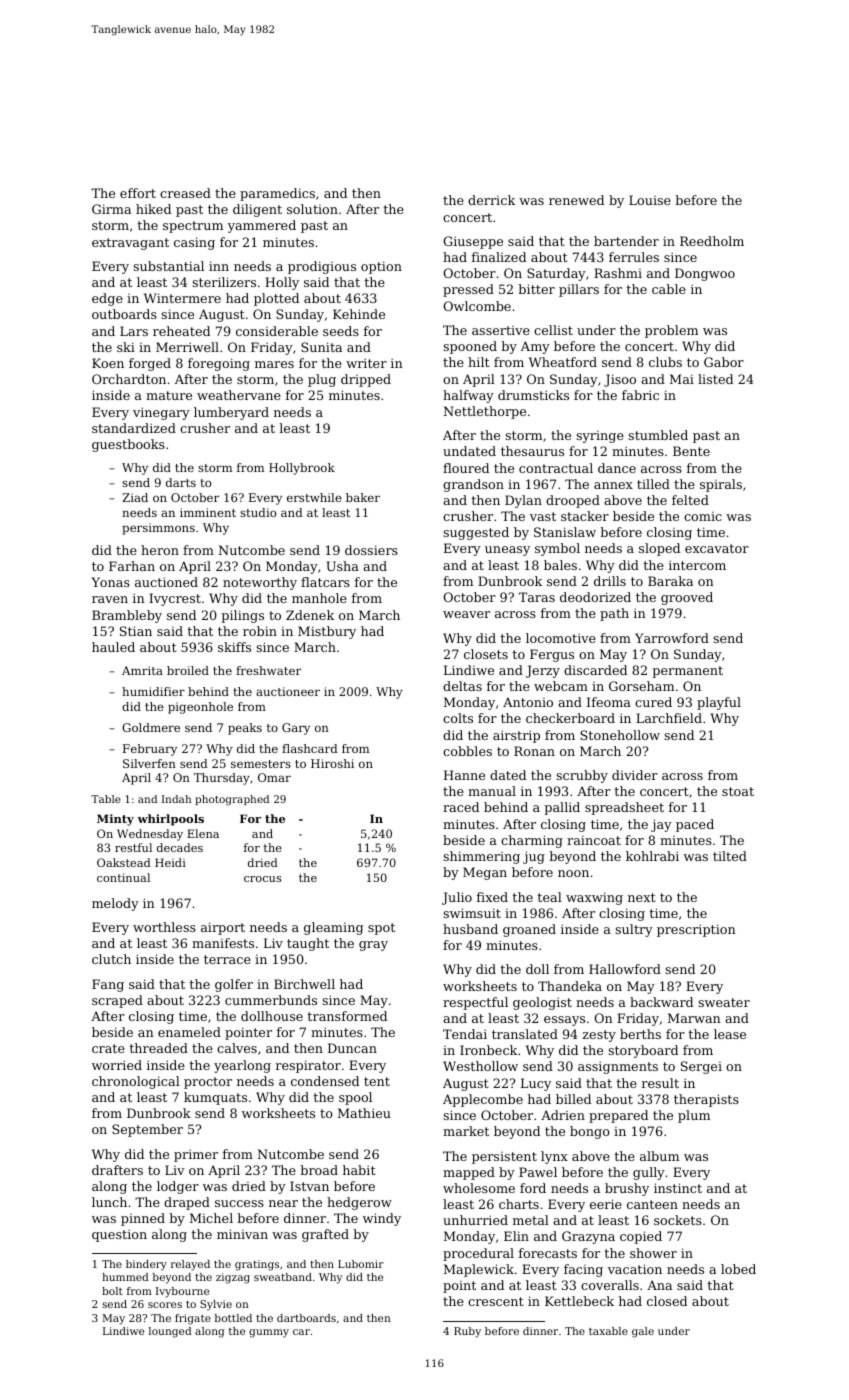  Describe the element at coordinates (696, 930) in the page. I see `prescription` at that location.
